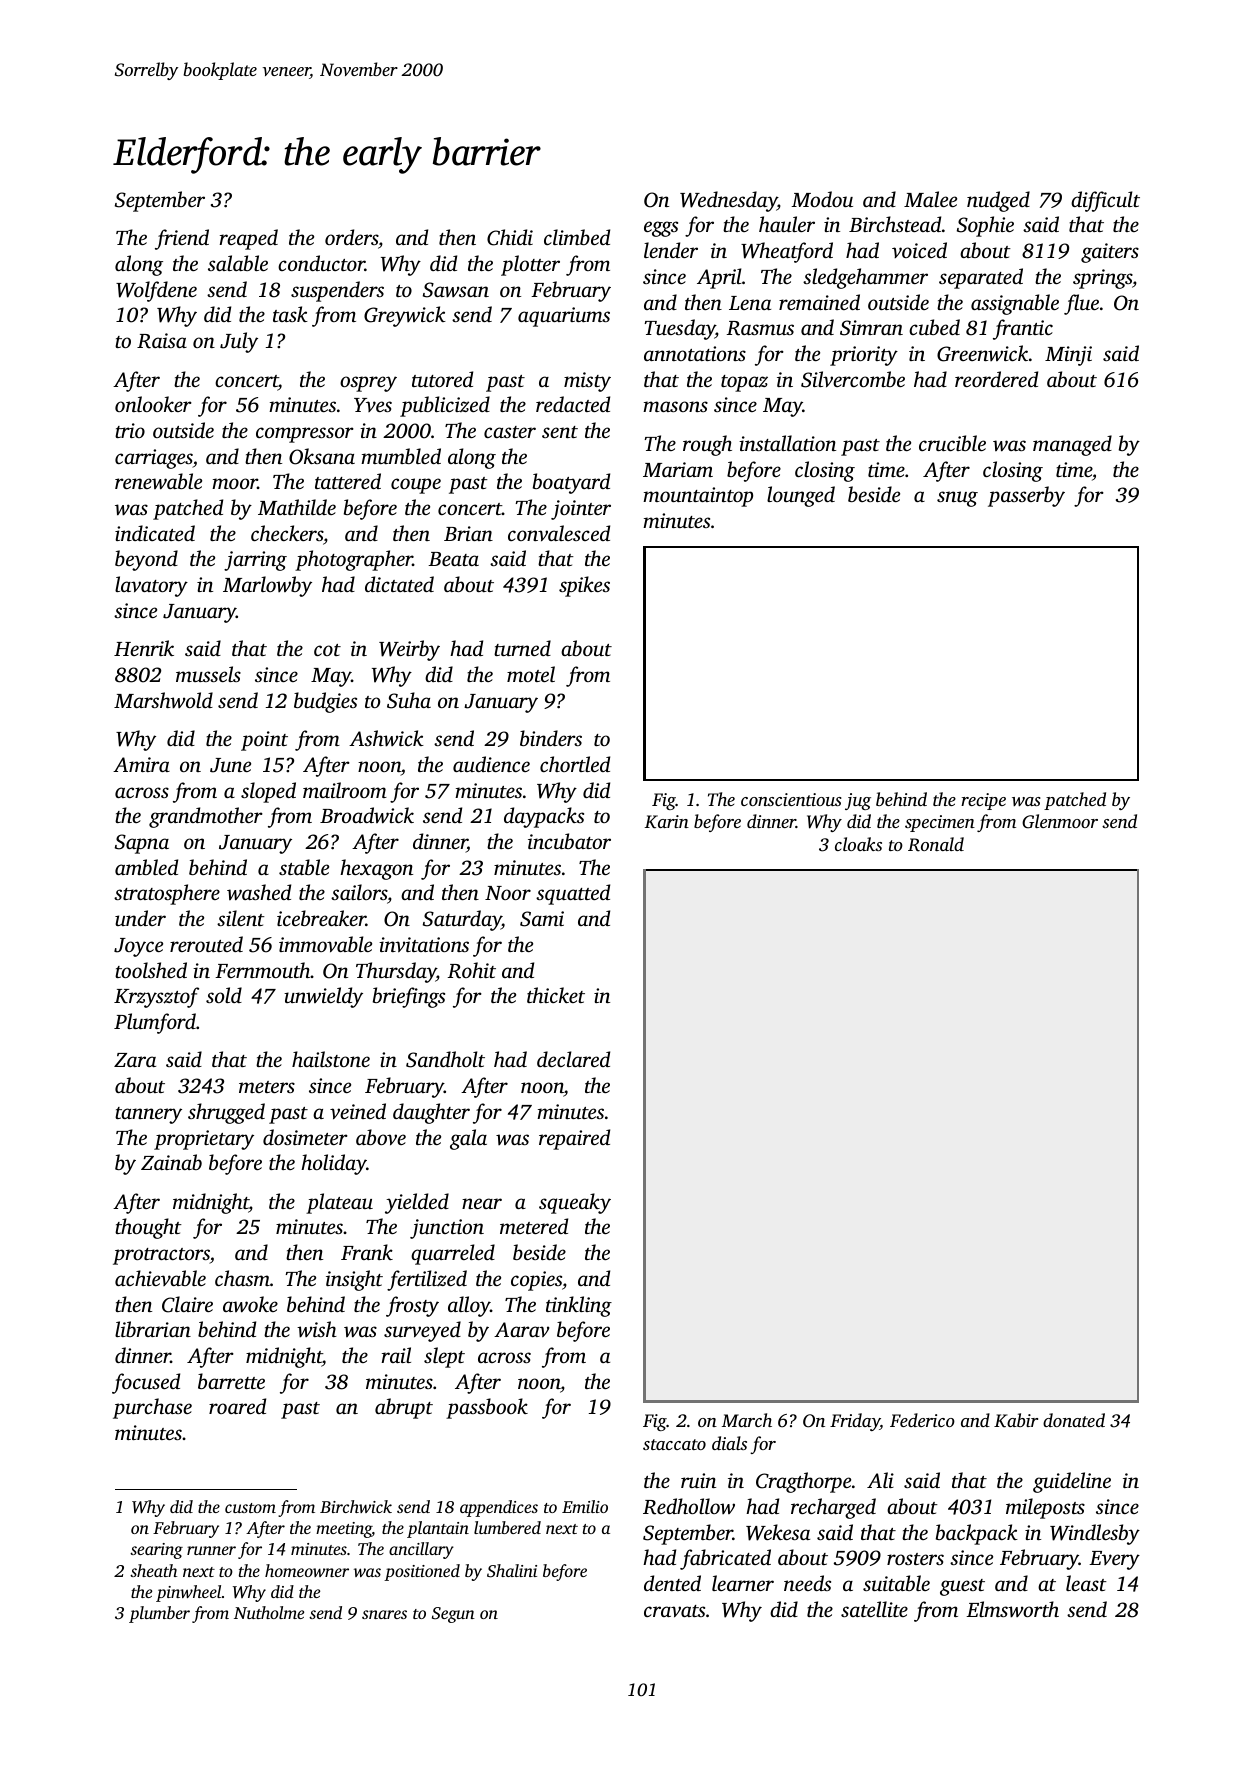  What do you see at coordinates (983, 801) in the document?
I see `recipe` at bounding box center [983, 801].
